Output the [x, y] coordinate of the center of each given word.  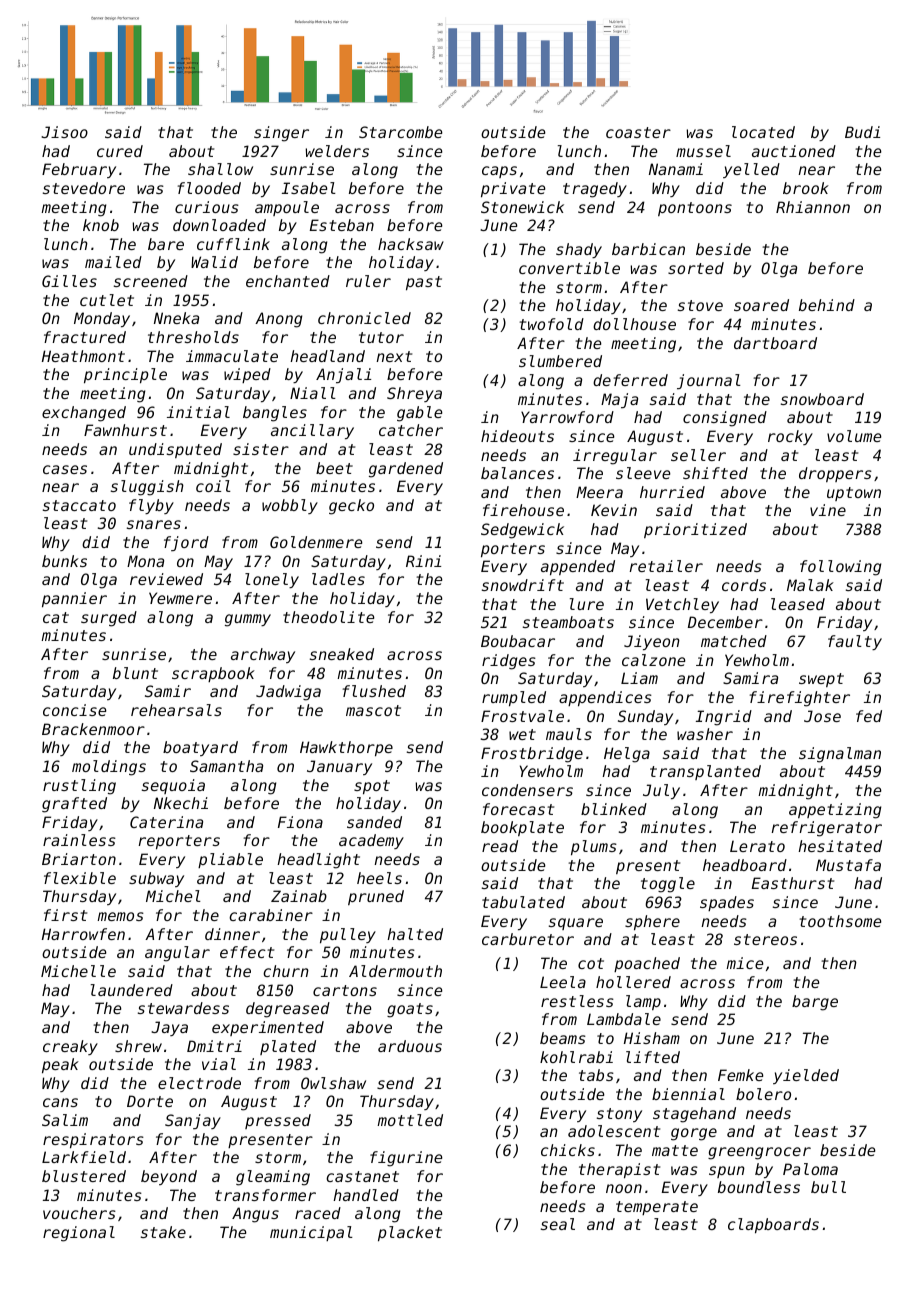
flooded [209, 188]
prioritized [695, 530]
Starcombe [401, 132]
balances [517, 473]
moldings [109, 768]
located [763, 132]
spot [372, 787]
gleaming [273, 1178]
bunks [64, 561]
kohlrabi [576, 1057]
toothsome [840, 921]
